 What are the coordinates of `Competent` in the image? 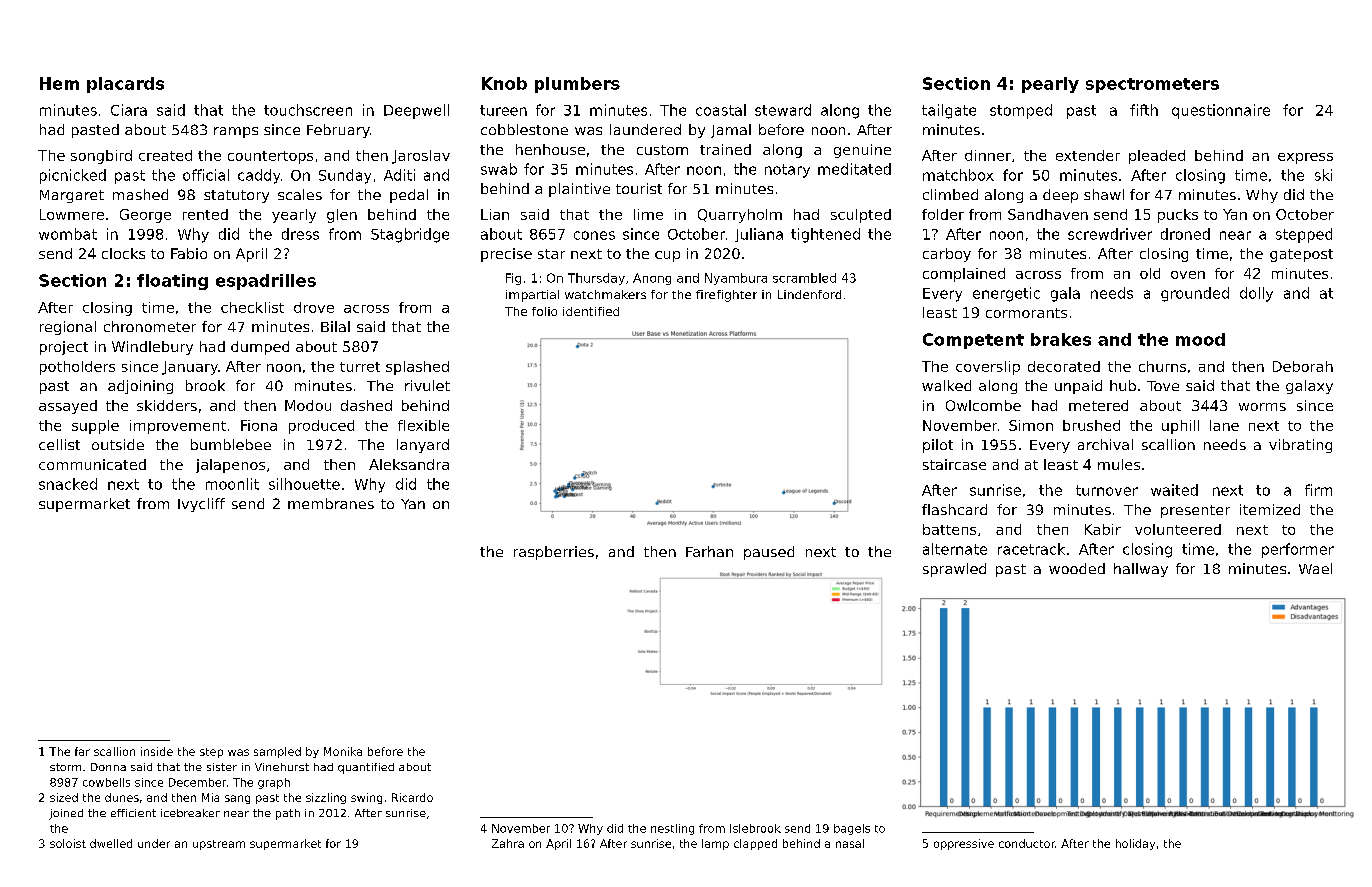 It's located at (973, 341).
